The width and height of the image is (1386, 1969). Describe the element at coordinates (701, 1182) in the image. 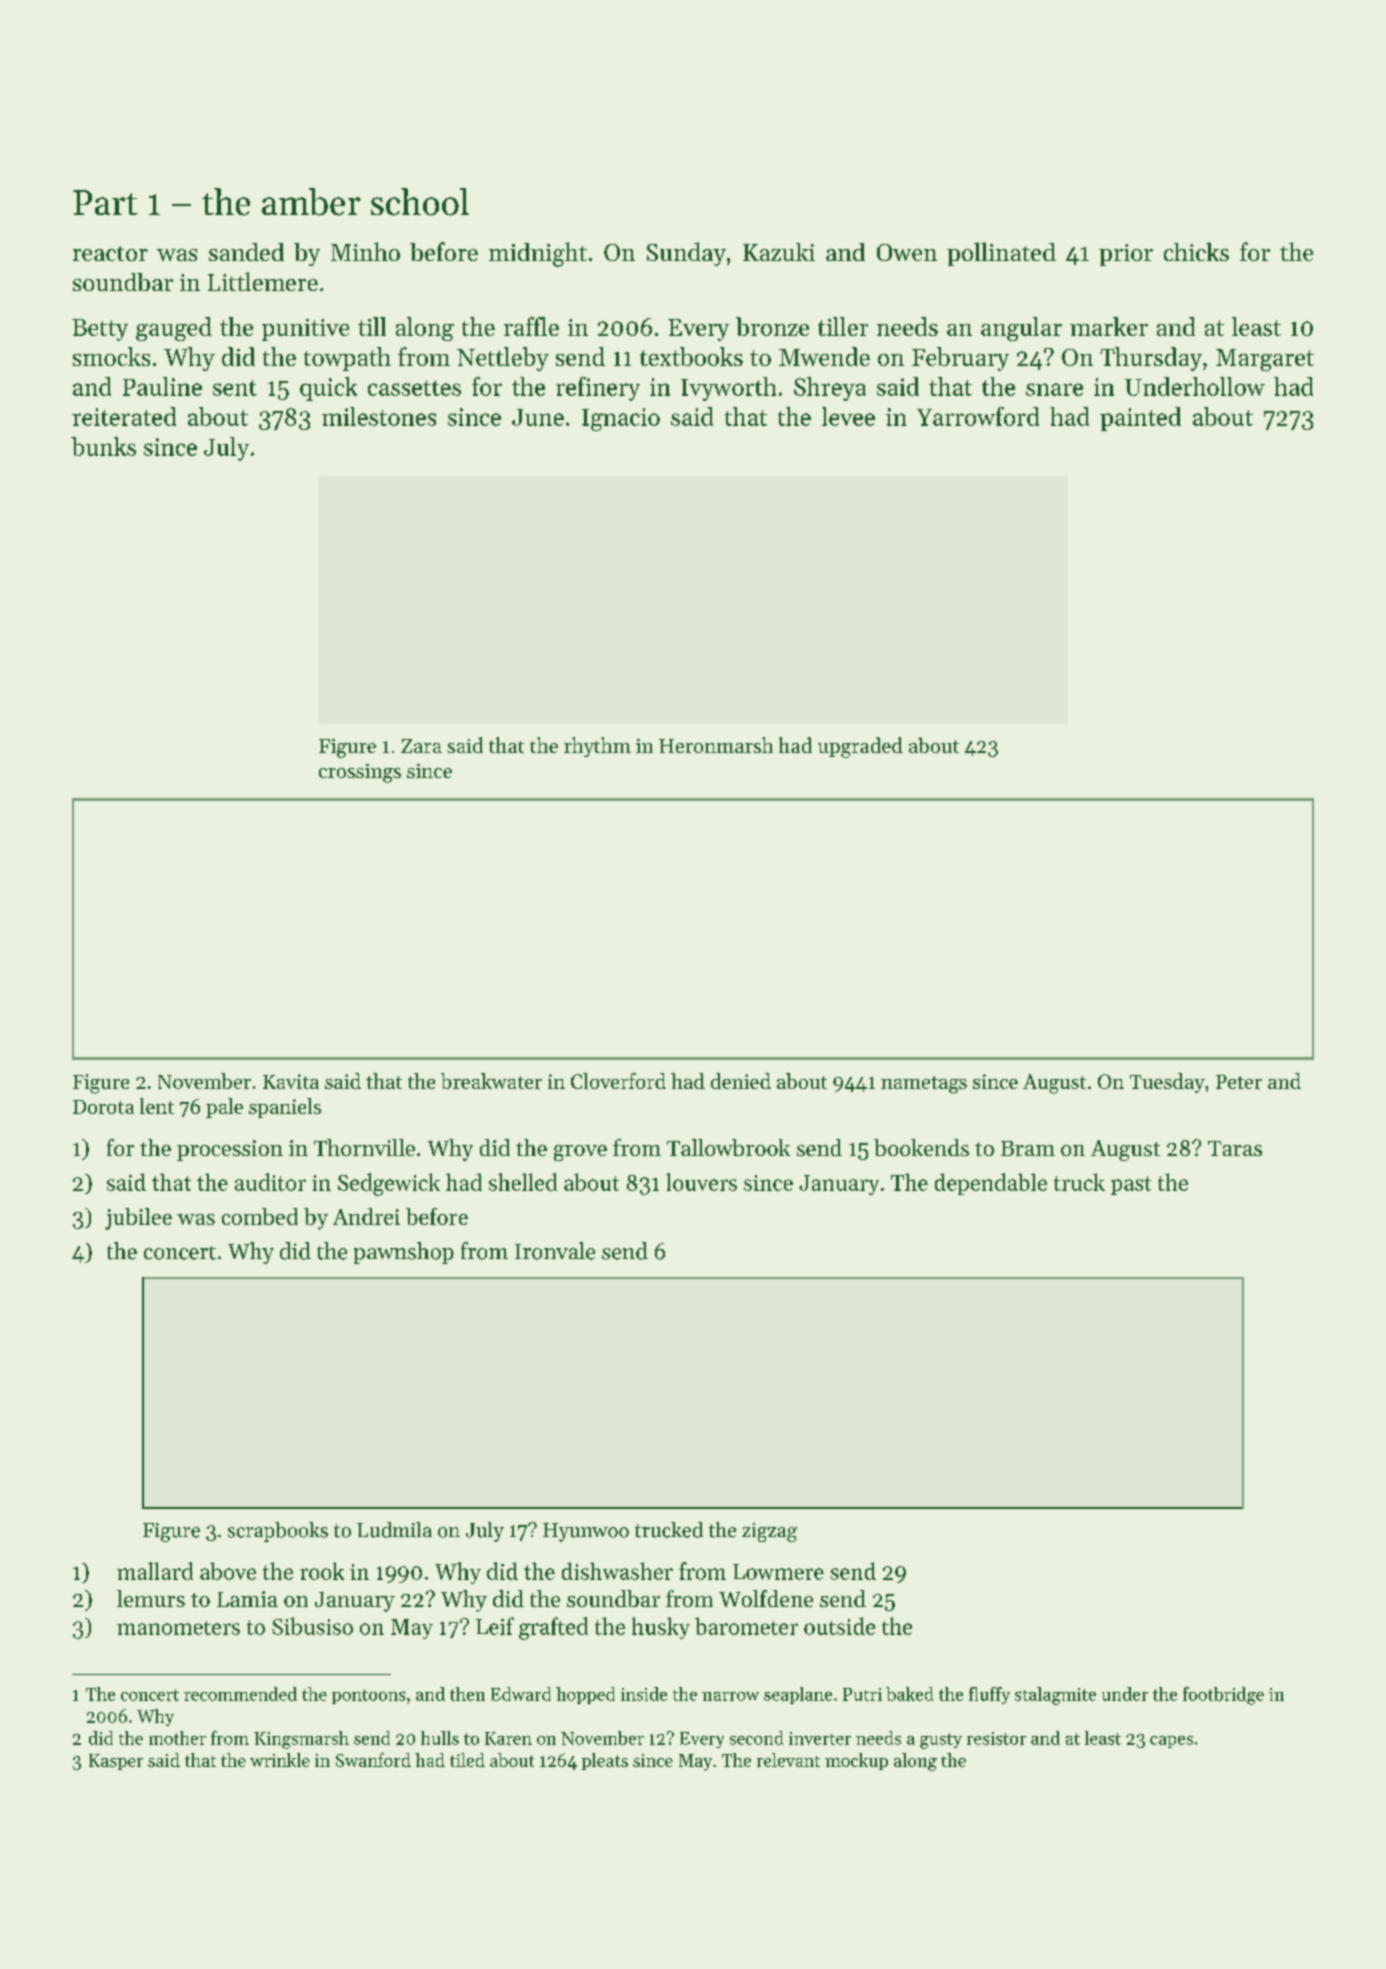

I see `louvers` at that location.
